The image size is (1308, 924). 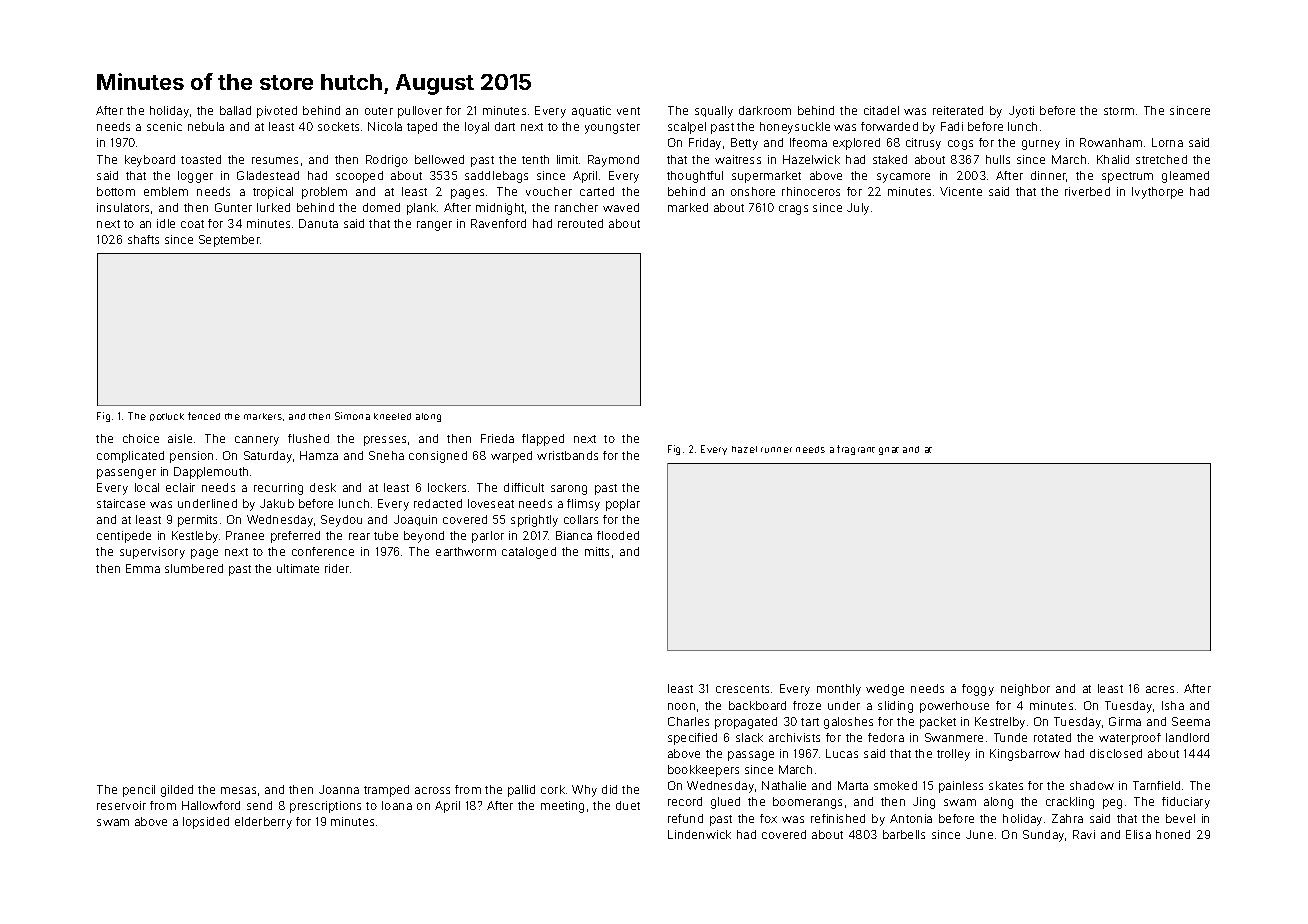 I want to click on ballad, so click(x=235, y=110).
